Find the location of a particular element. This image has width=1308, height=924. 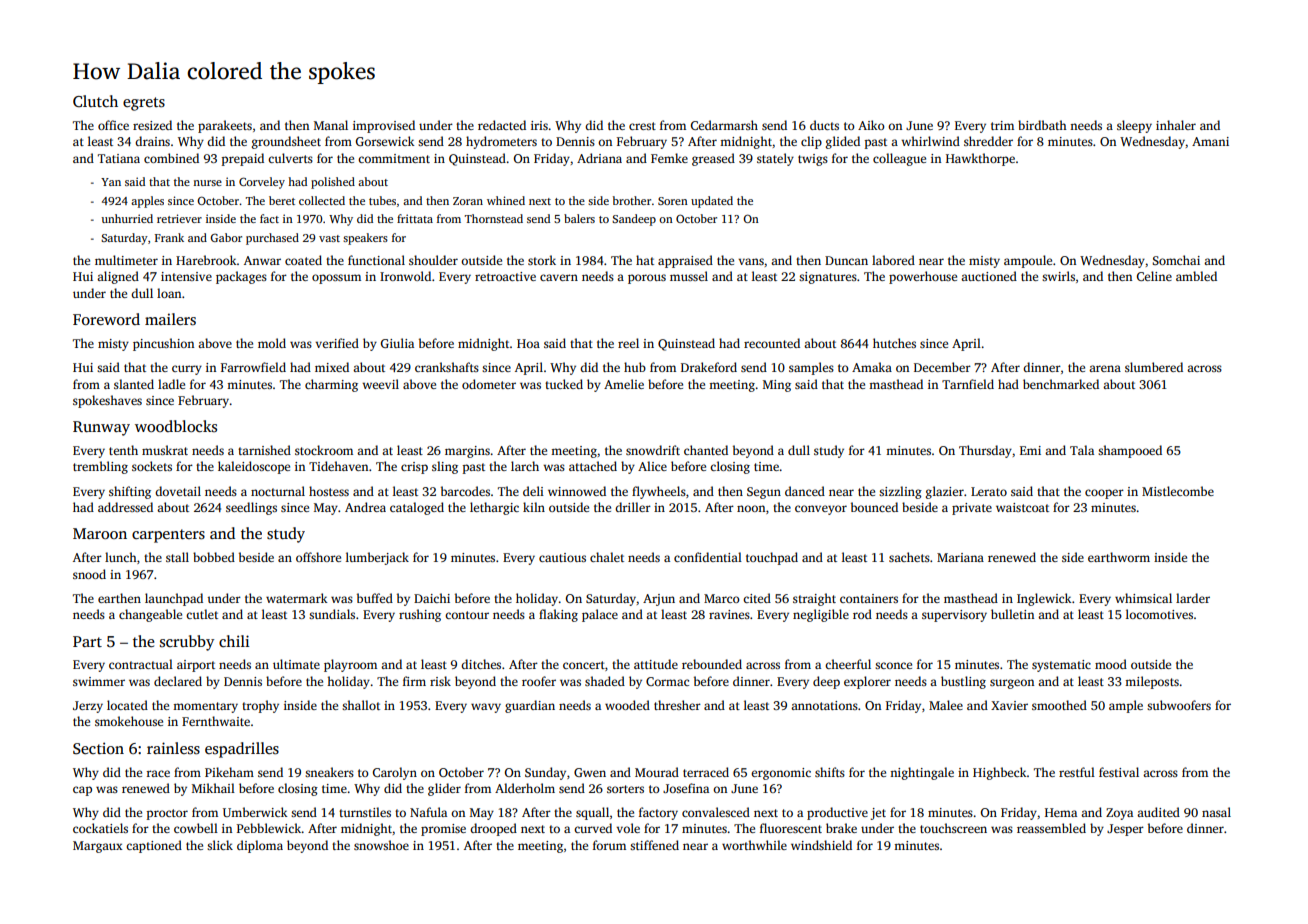

Andrea is located at coordinates (365, 507).
